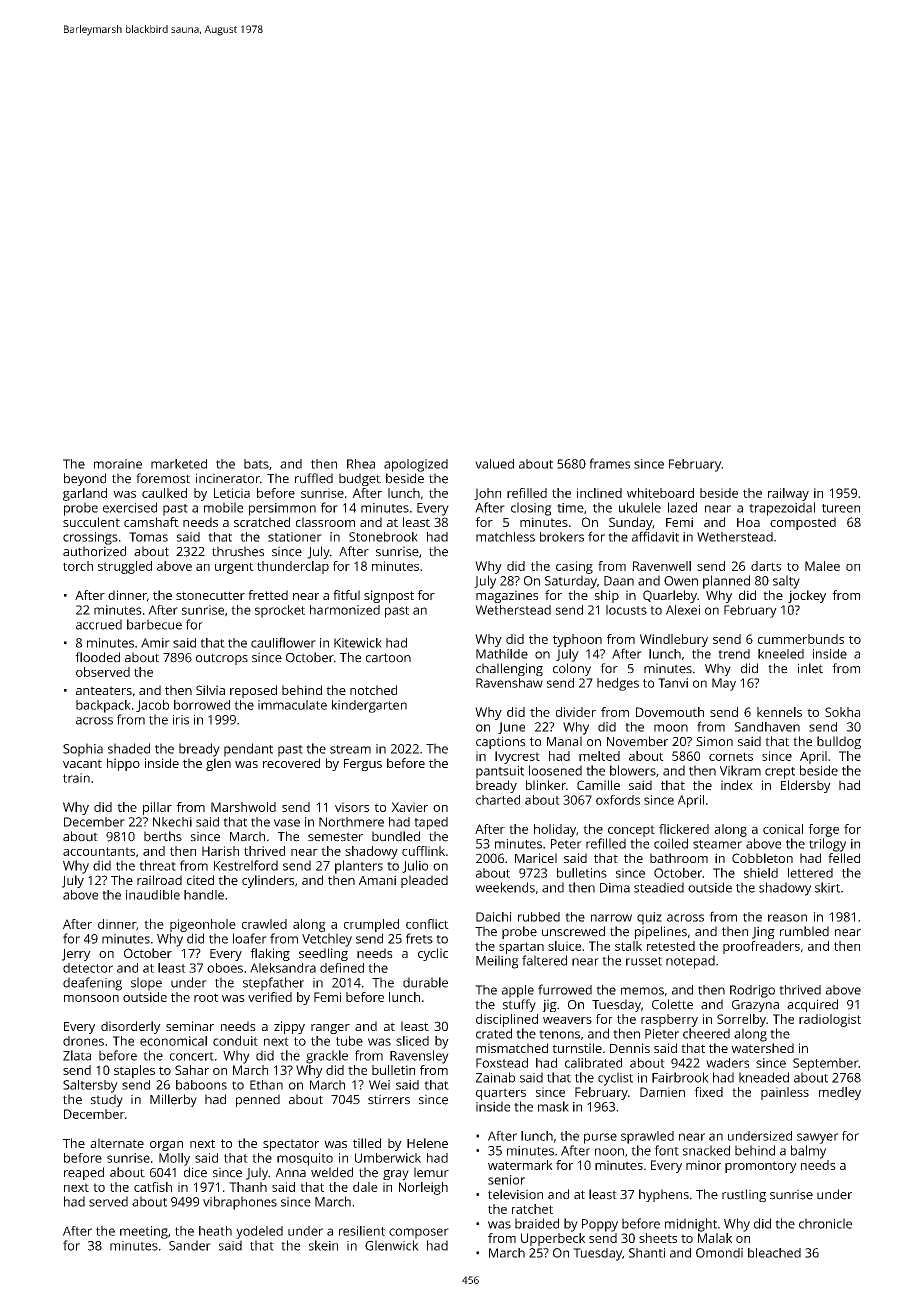 Image resolution: width=924 pixels, height=1308 pixels. Describe the element at coordinates (153, 1187) in the screenshot. I see `catfish` at that location.
